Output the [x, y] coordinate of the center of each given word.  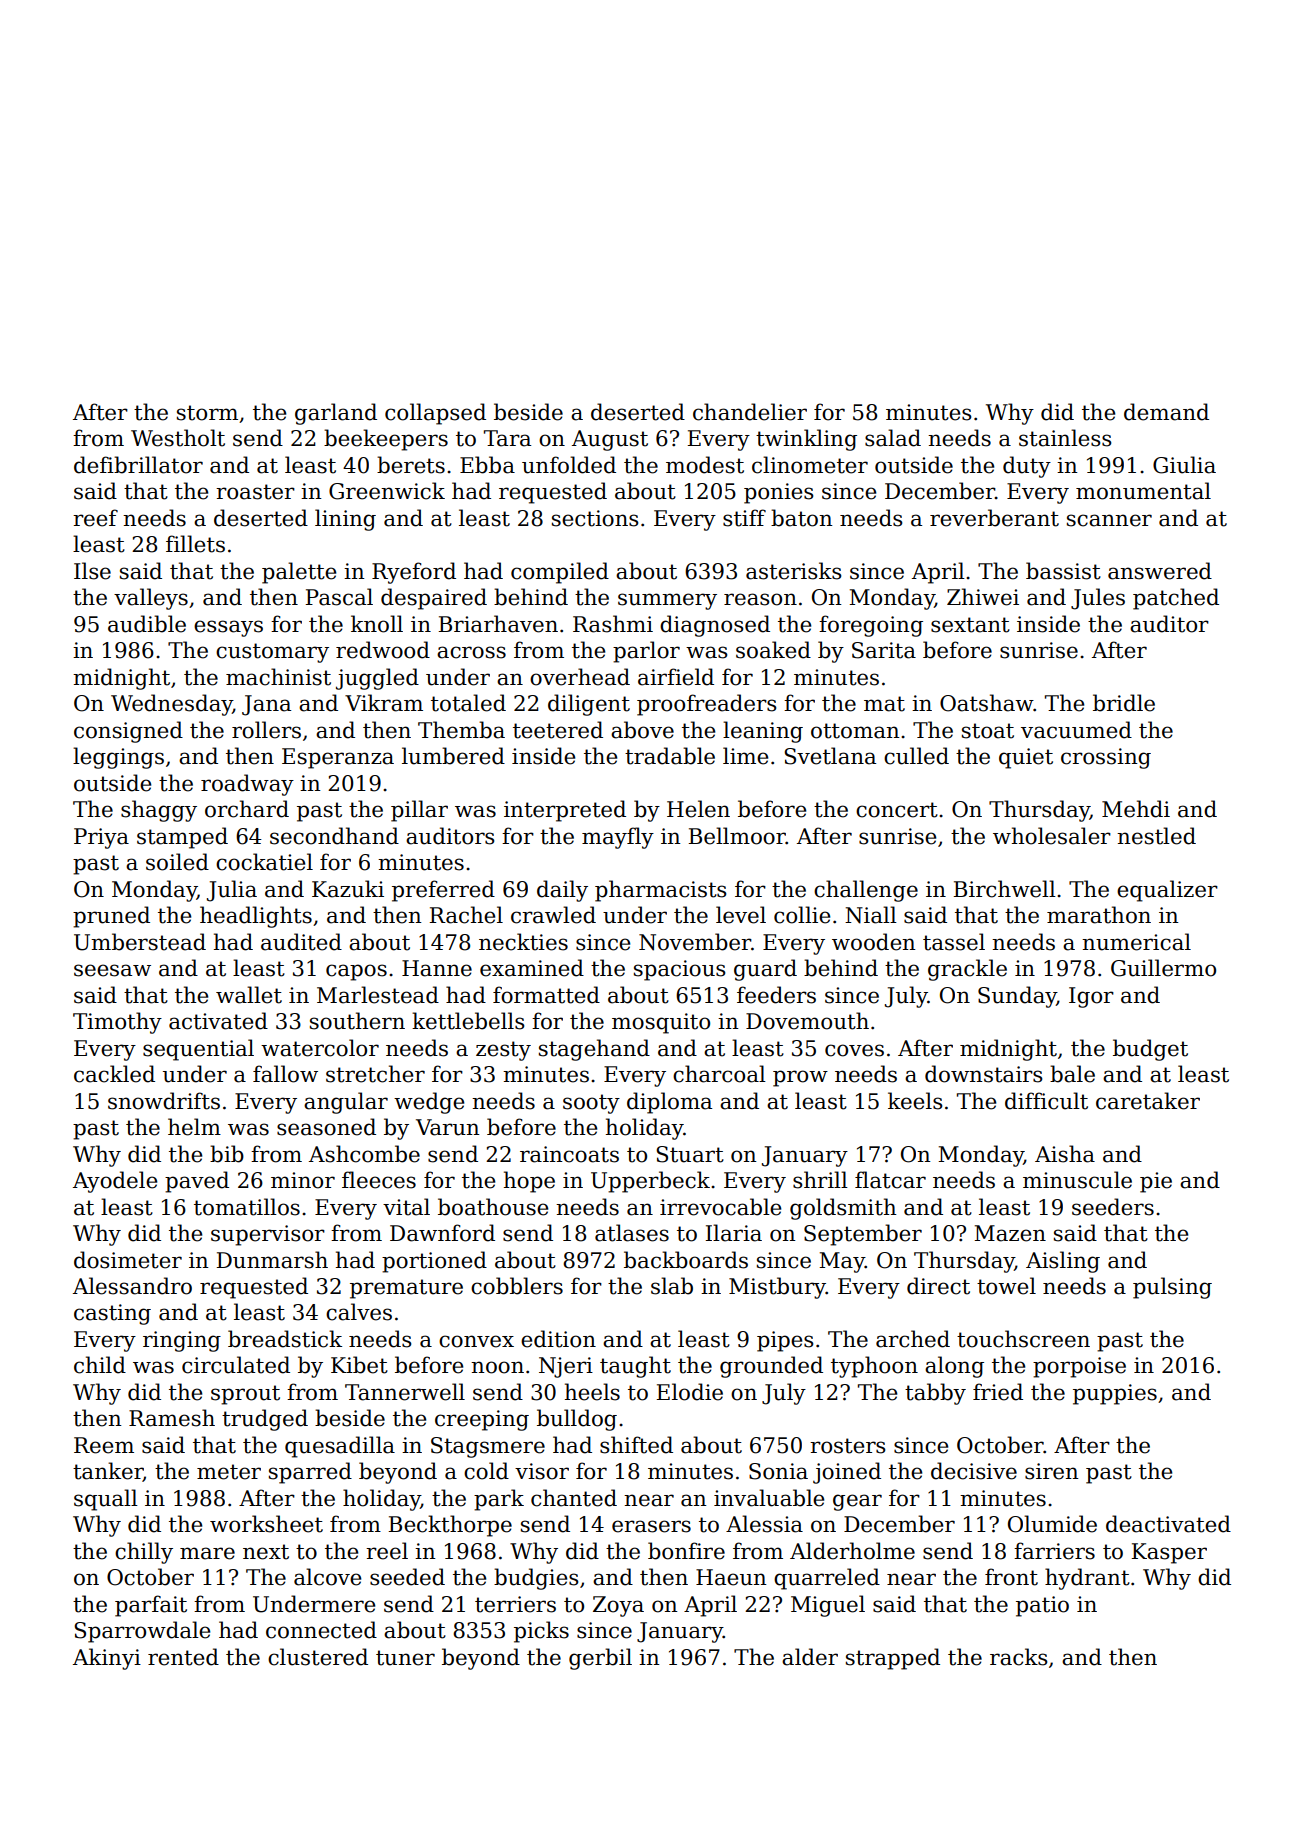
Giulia [1184, 465]
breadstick [285, 1339]
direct [938, 1286]
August [610, 440]
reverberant [994, 518]
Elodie [689, 1392]
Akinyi [107, 1659]
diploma [669, 1103]
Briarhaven [498, 624]
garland [336, 414]
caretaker [1148, 1101]
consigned [128, 732]
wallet [249, 995]
